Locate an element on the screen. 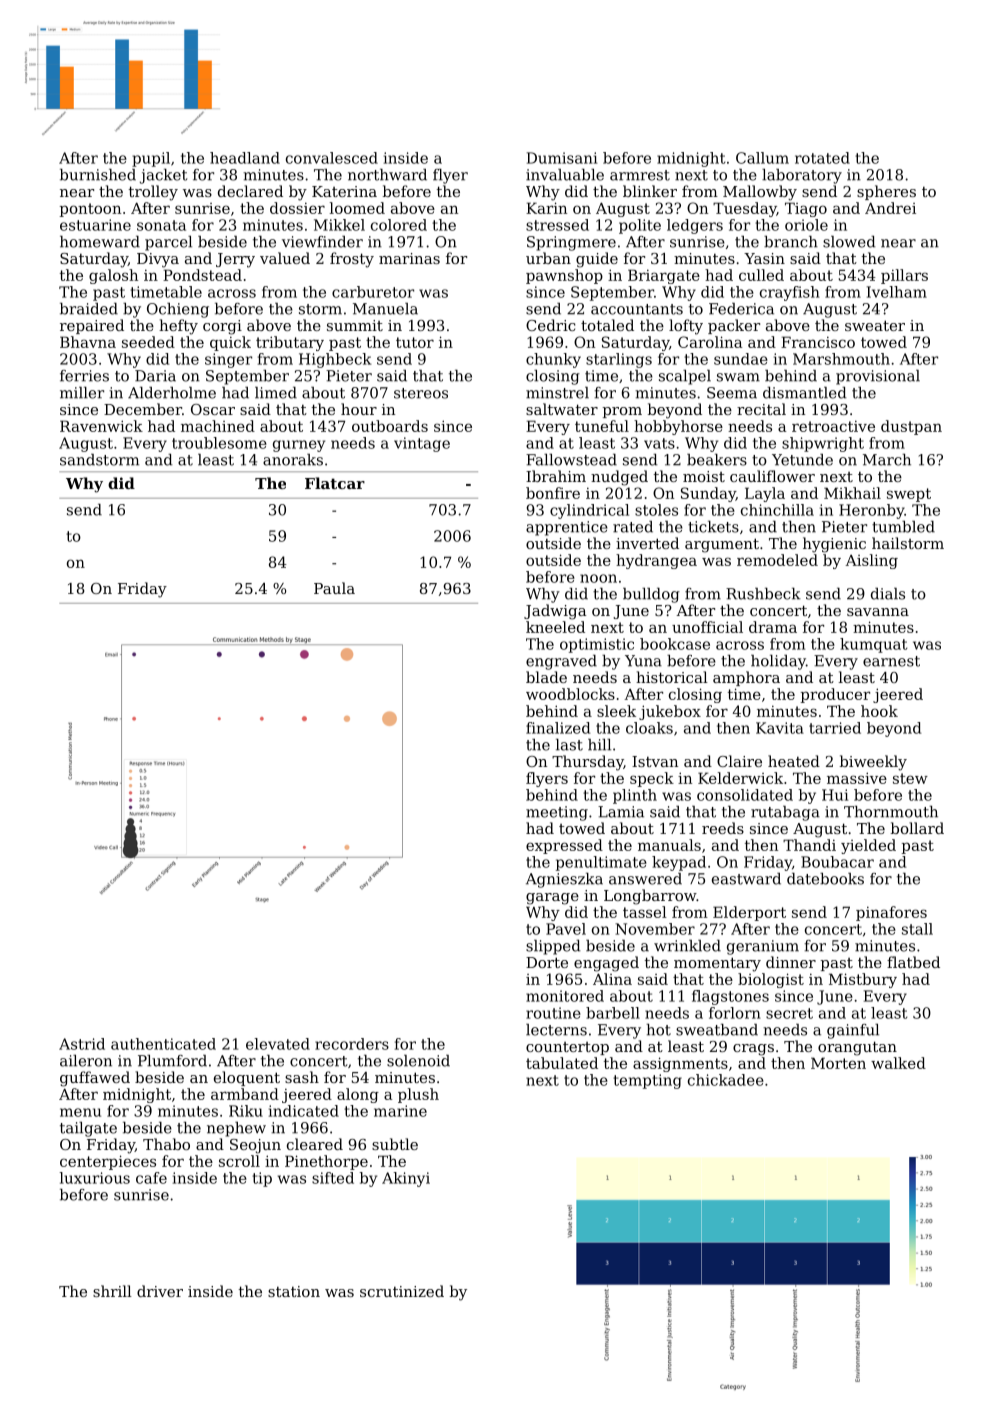 The height and width of the screenshot is (1427, 1004). oriole is located at coordinates (806, 225).
